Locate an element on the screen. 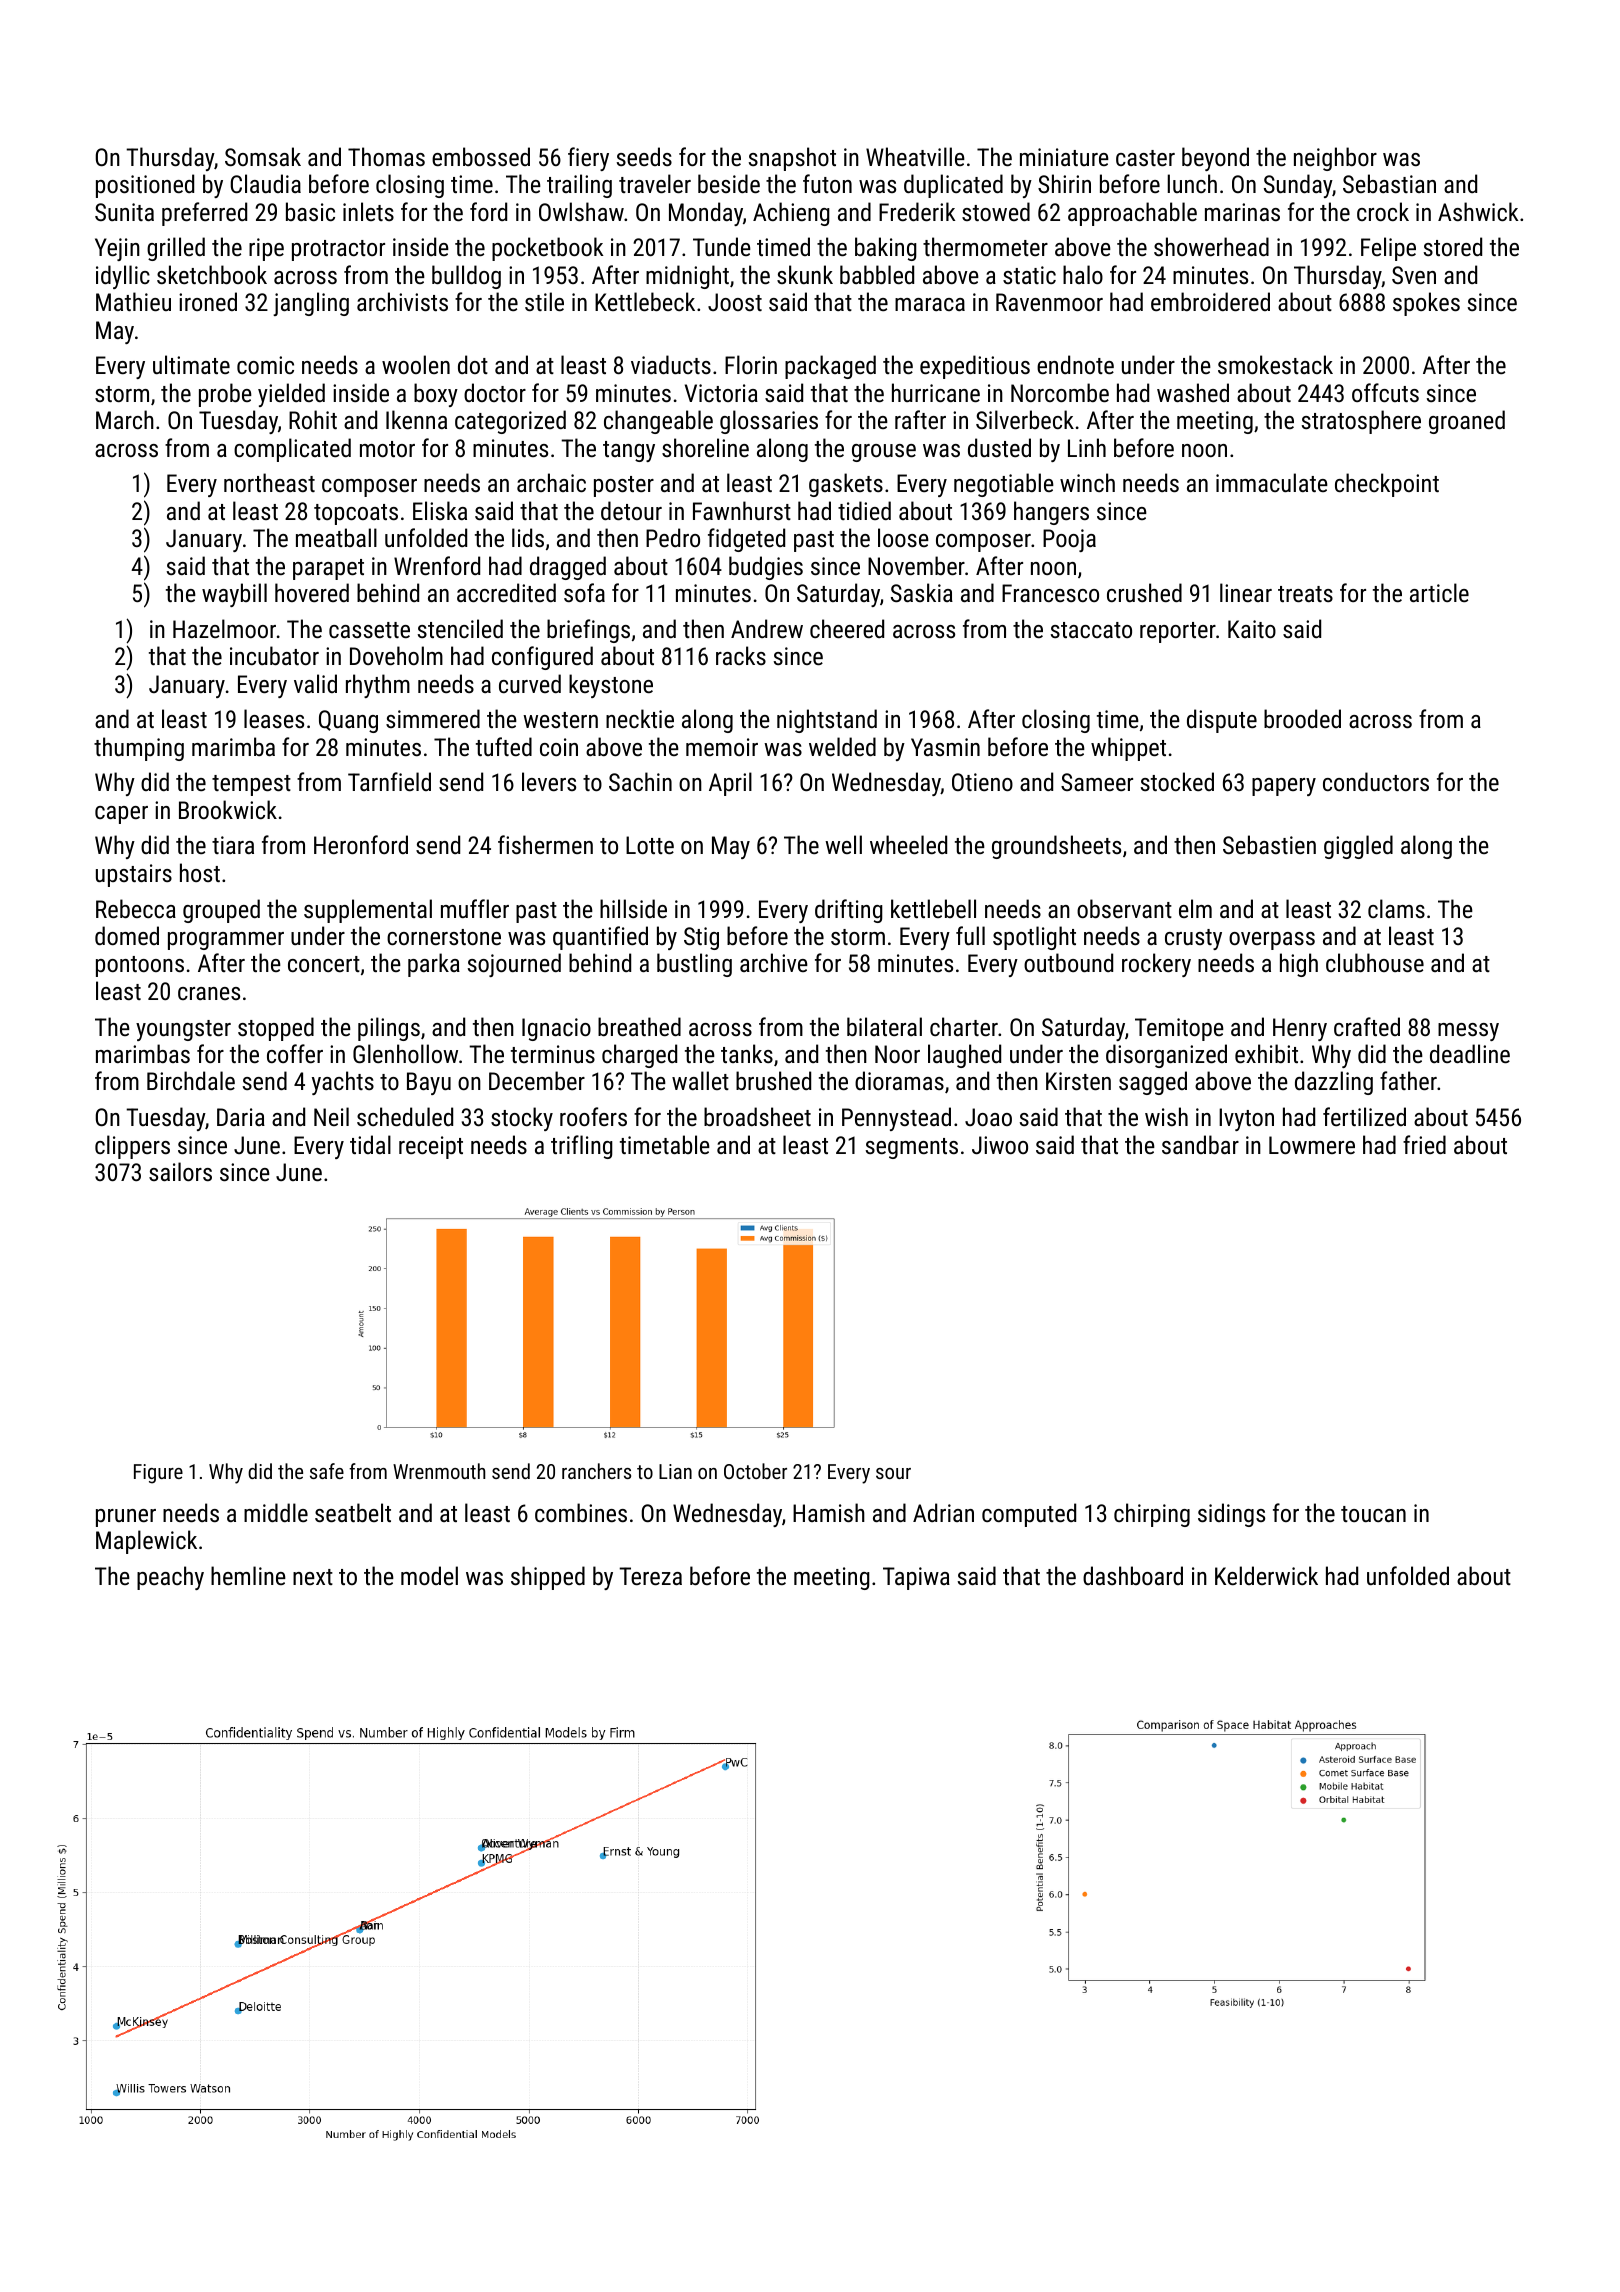 This screenshot has height=2292, width=1620. Somsak is located at coordinates (263, 156).
